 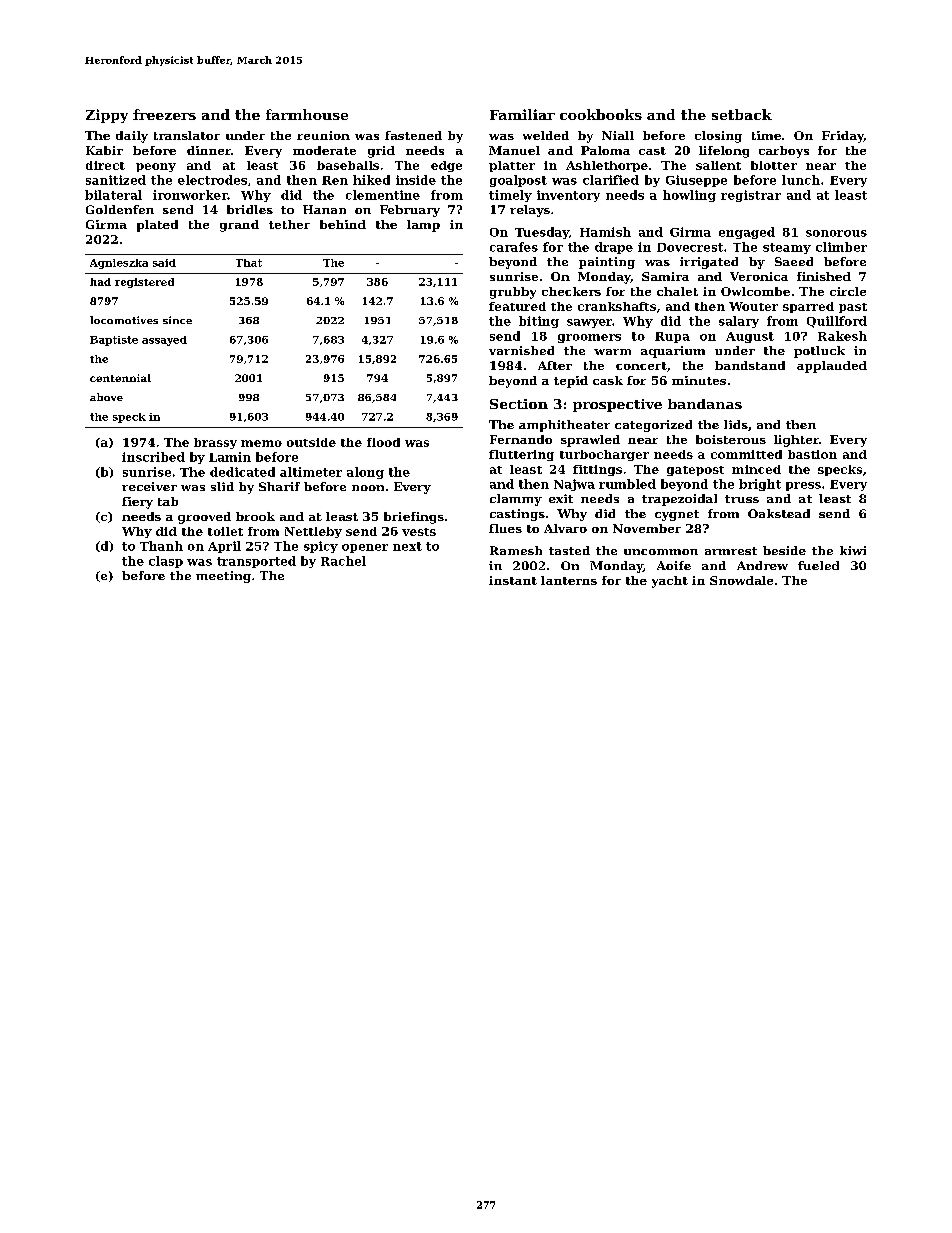 What do you see at coordinates (653, 426) in the page?
I see `categorized` at bounding box center [653, 426].
